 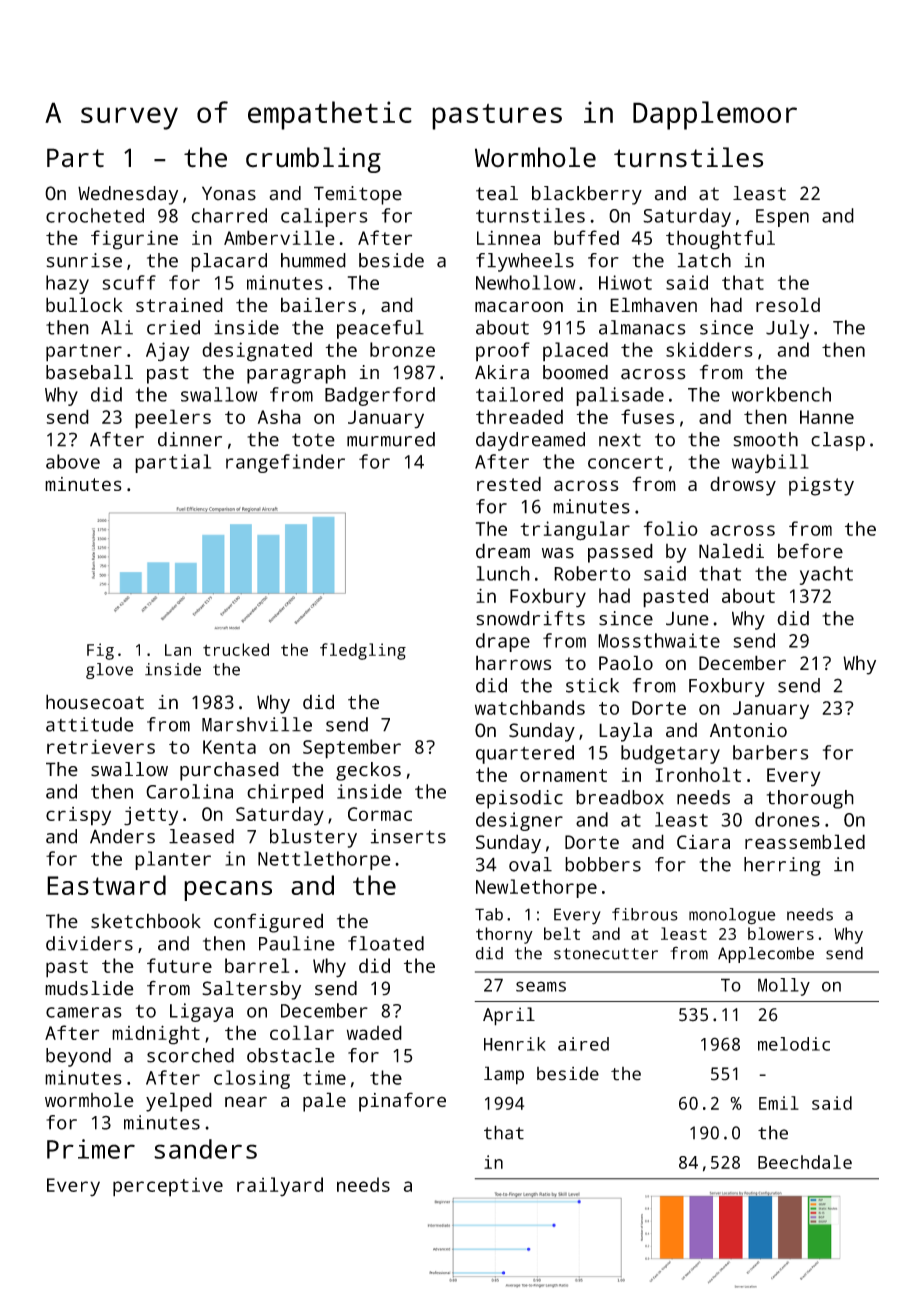 What do you see at coordinates (78, 816) in the page?
I see `crispy` at bounding box center [78, 816].
